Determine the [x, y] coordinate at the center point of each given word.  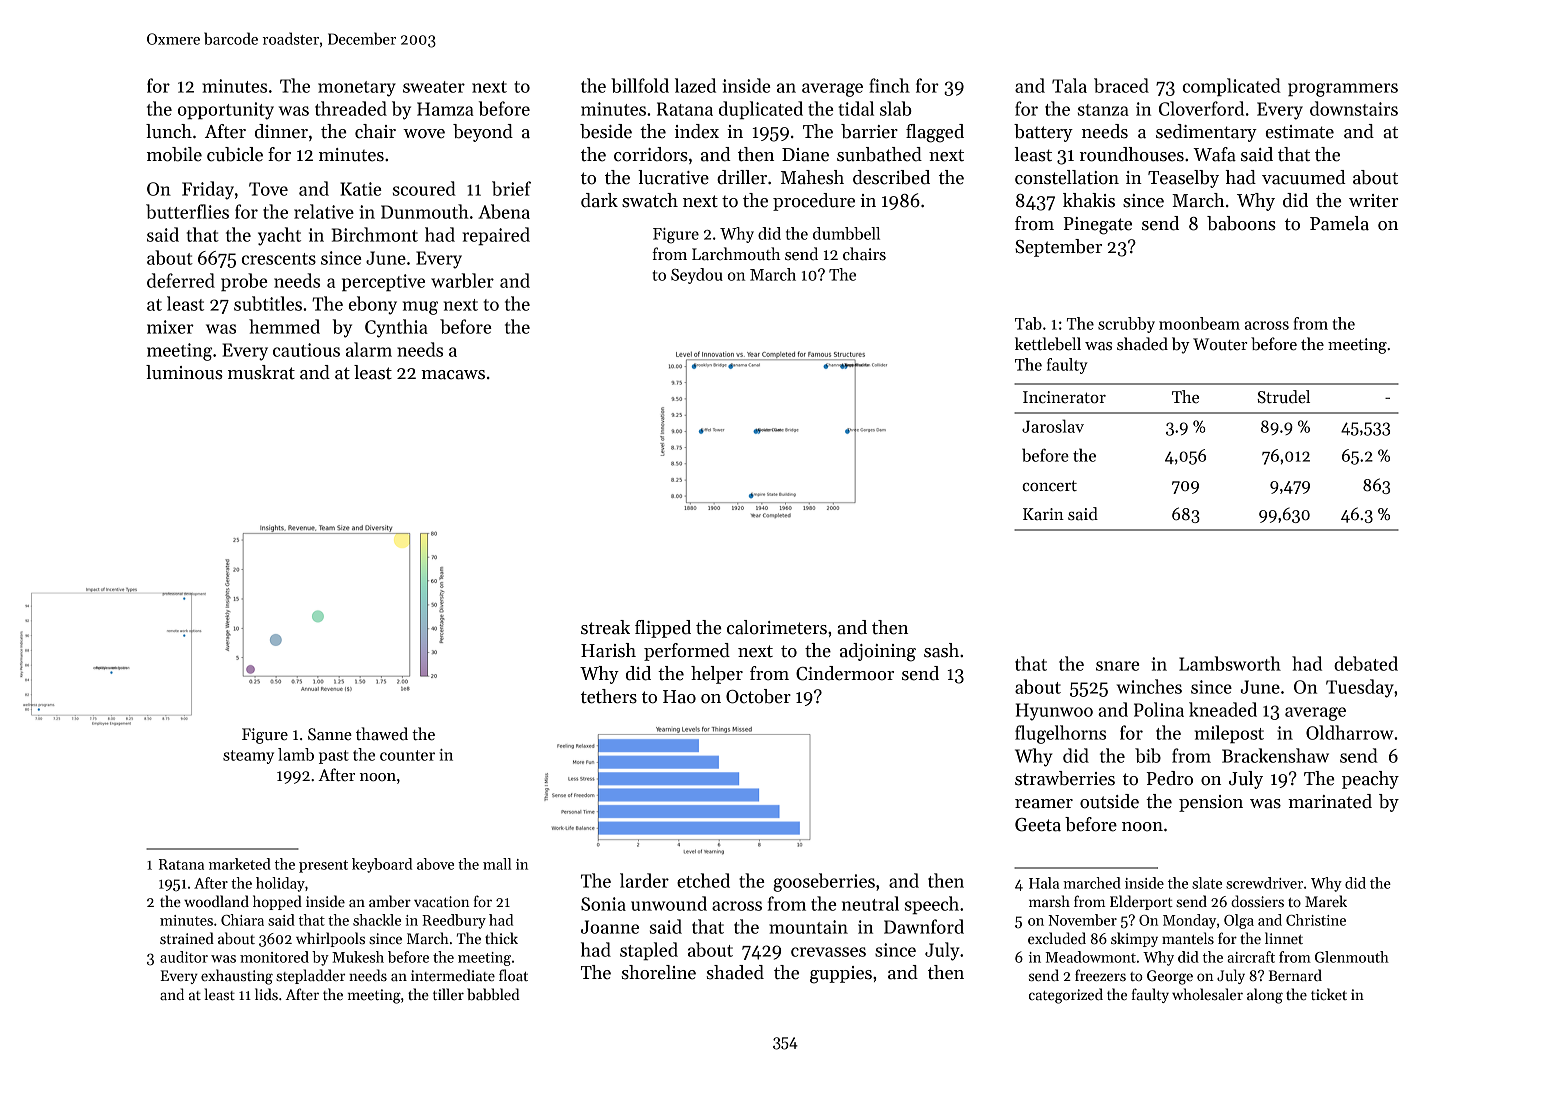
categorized [1066, 996]
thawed [382, 734]
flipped [663, 629]
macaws [453, 375]
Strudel [1283, 397]
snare [1117, 666]
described [891, 177]
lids [266, 994]
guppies [841, 975]
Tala [1069, 85]
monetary [357, 89]
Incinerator [1064, 397]
